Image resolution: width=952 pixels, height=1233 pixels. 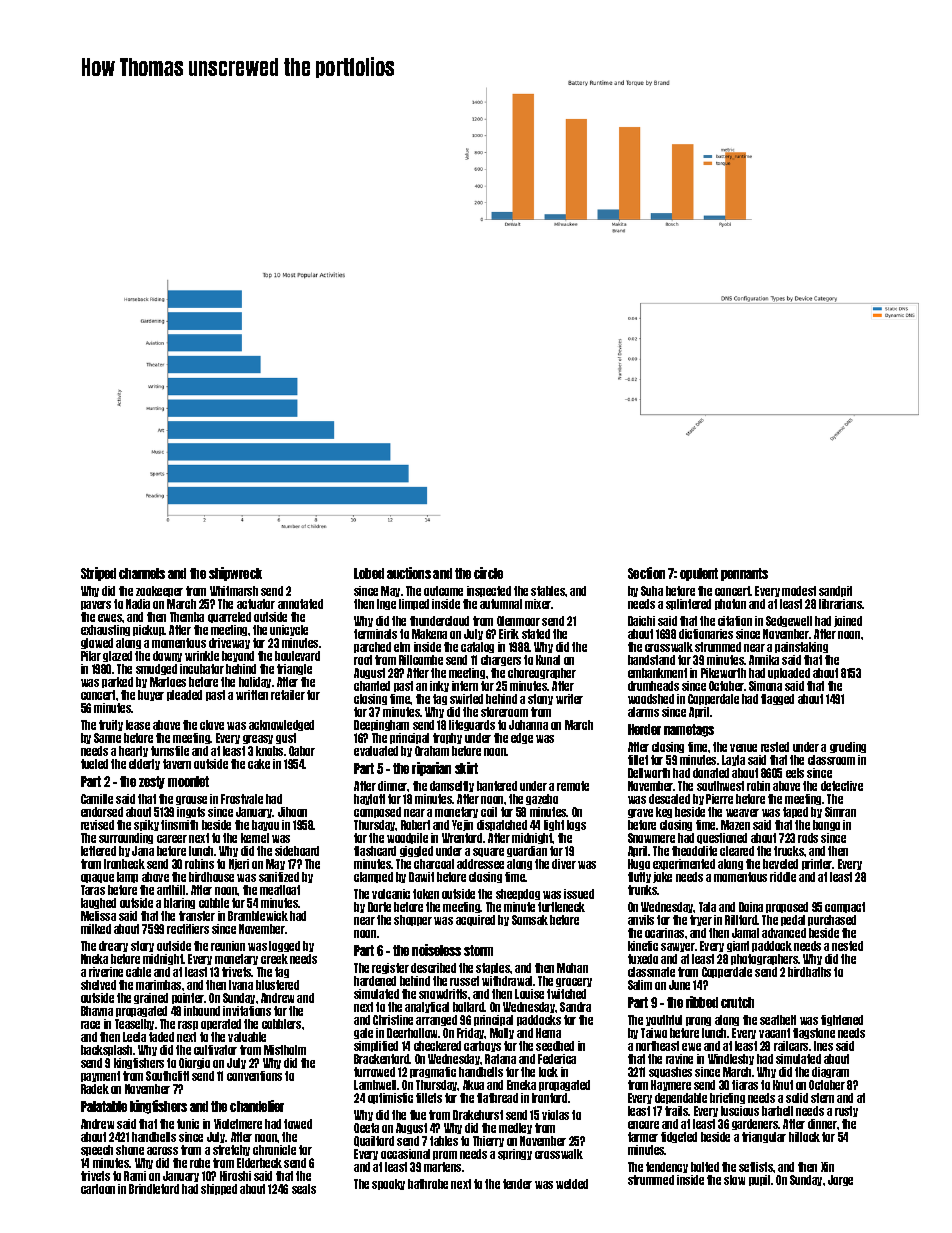 What do you see at coordinates (219, 1189) in the screenshot?
I see `shipped` at bounding box center [219, 1189].
